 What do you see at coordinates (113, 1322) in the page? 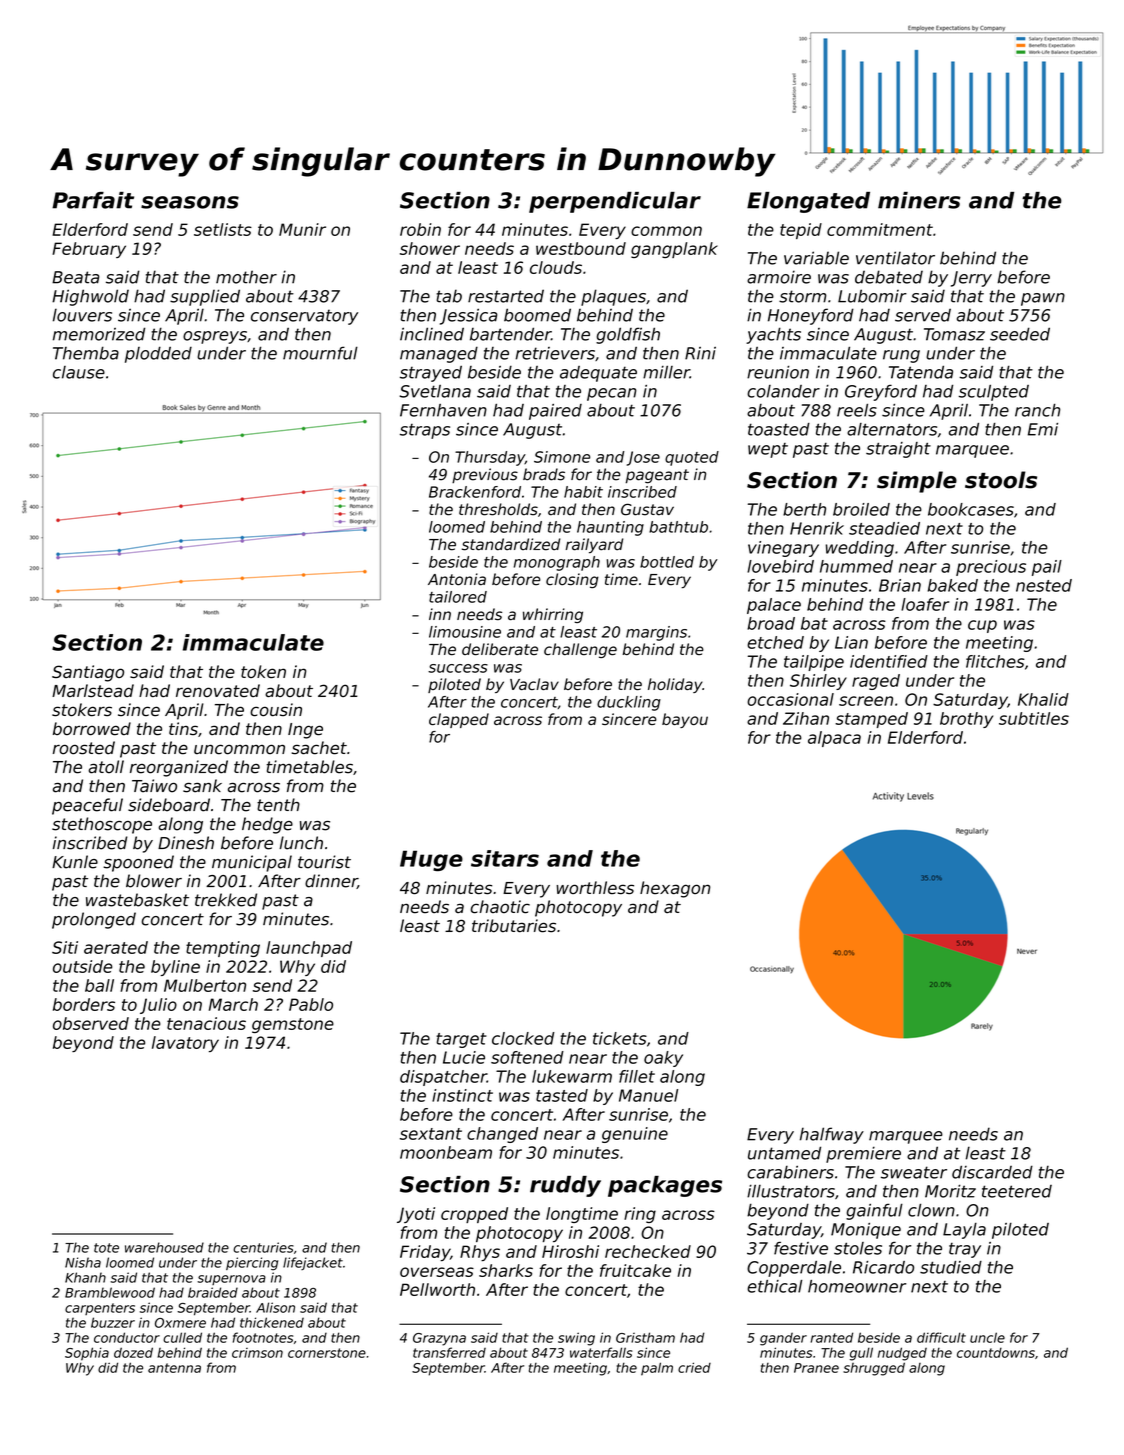
I see `buzzer` at bounding box center [113, 1322].
